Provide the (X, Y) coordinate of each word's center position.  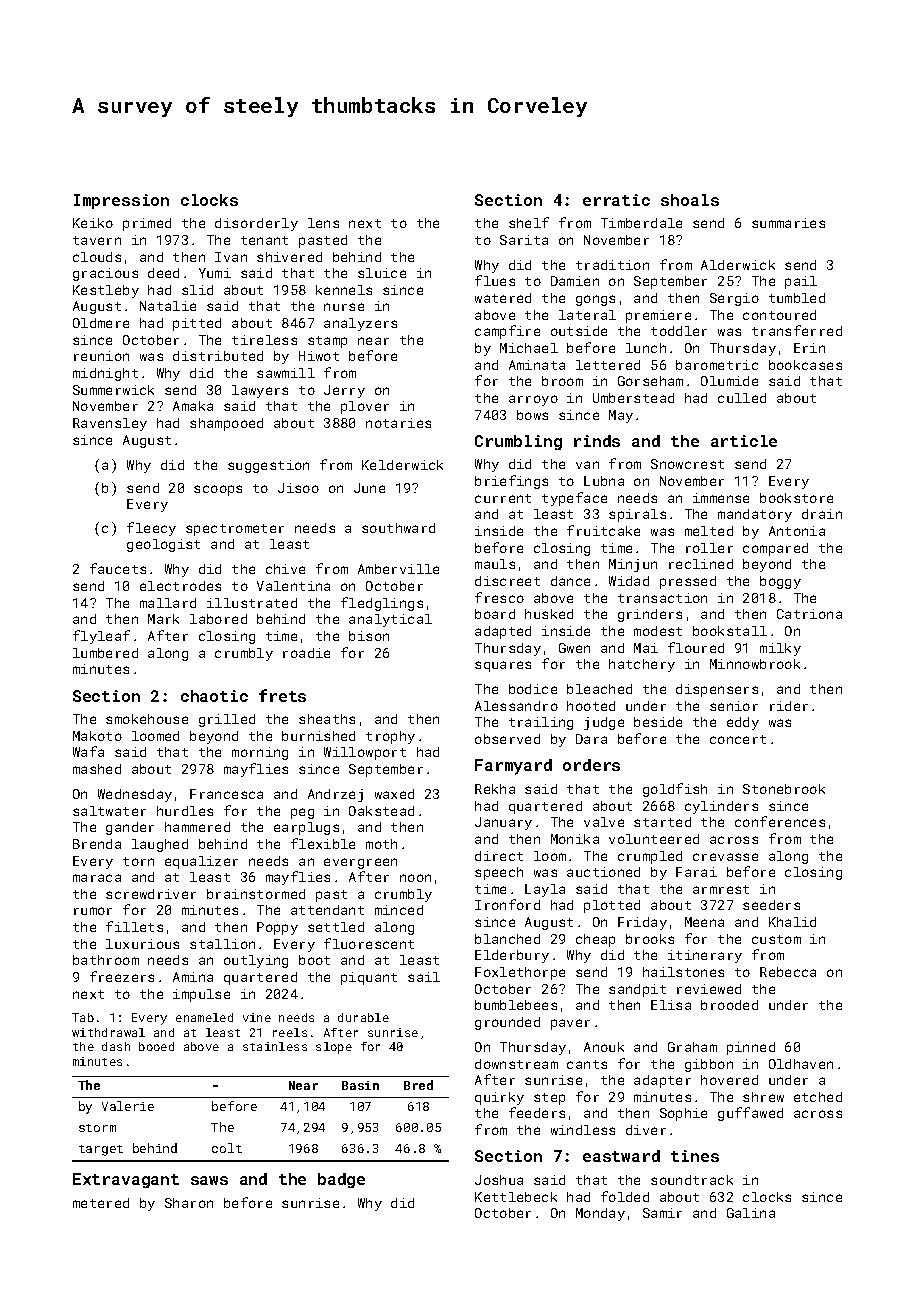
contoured (779, 315)
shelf (529, 222)
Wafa (88, 751)
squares (503, 666)
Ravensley (110, 424)
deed (163, 273)
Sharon (189, 1203)
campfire (507, 332)
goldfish (675, 790)
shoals (690, 200)
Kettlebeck (516, 1197)
